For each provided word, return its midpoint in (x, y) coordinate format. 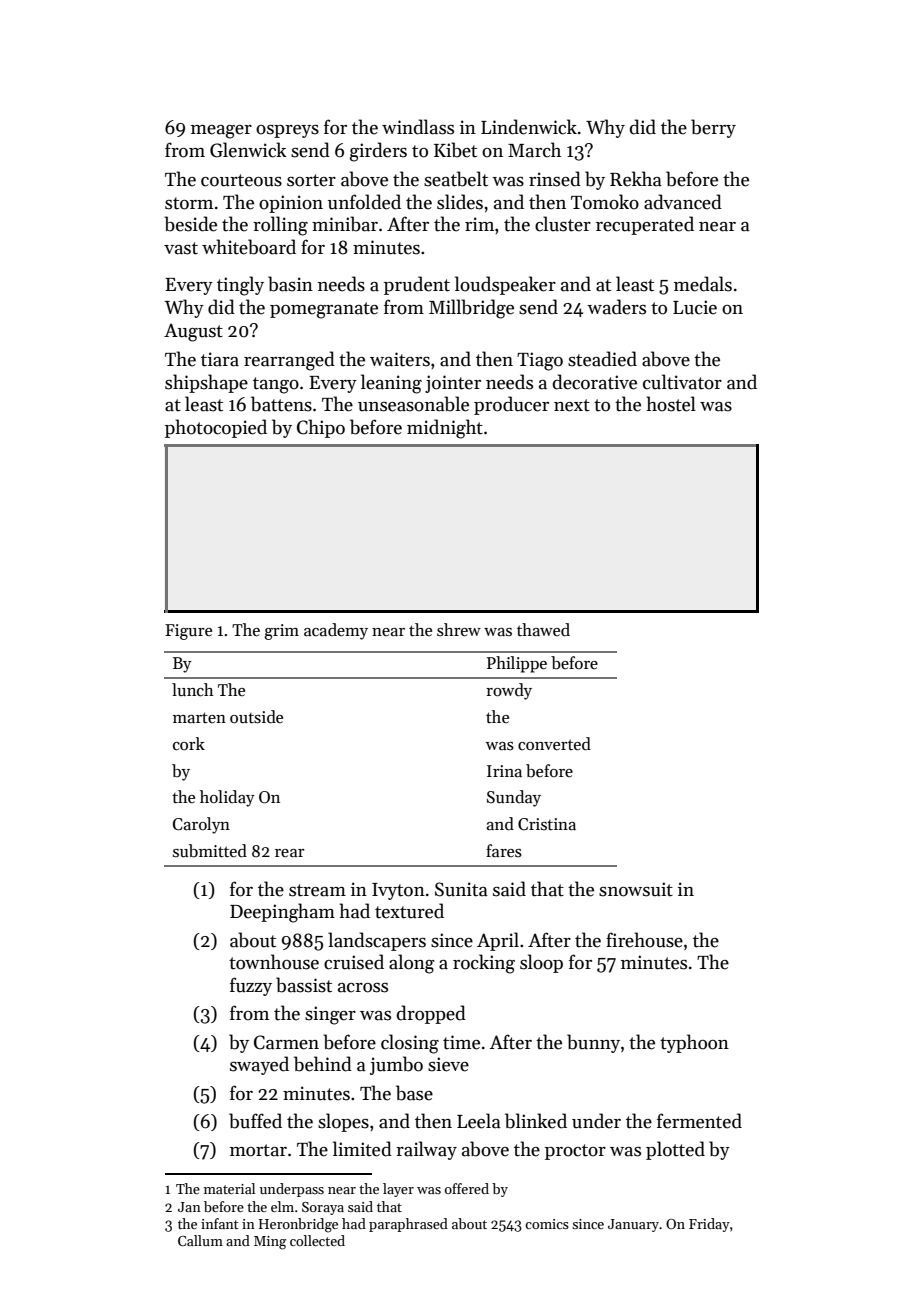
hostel (671, 404)
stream (317, 890)
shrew (459, 630)
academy (336, 631)
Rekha (636, 179)
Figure (188, 632)
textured (409, 911)
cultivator (682, 382)
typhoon (694, 1043)
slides (460, 202)
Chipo (321, 428)
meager (221, 132)
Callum (200, 1240)
